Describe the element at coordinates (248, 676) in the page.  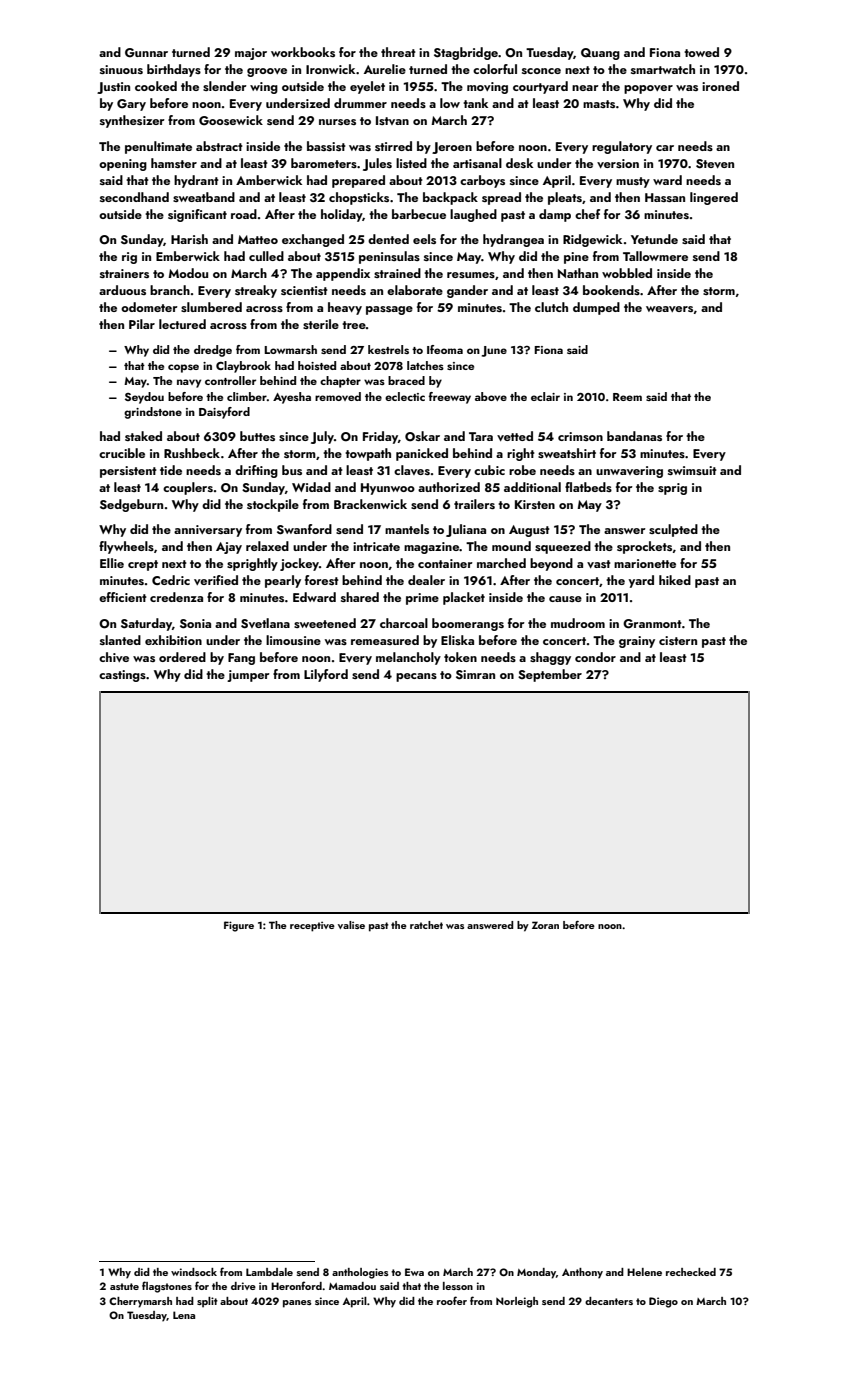
I see `jumper` at that location.
